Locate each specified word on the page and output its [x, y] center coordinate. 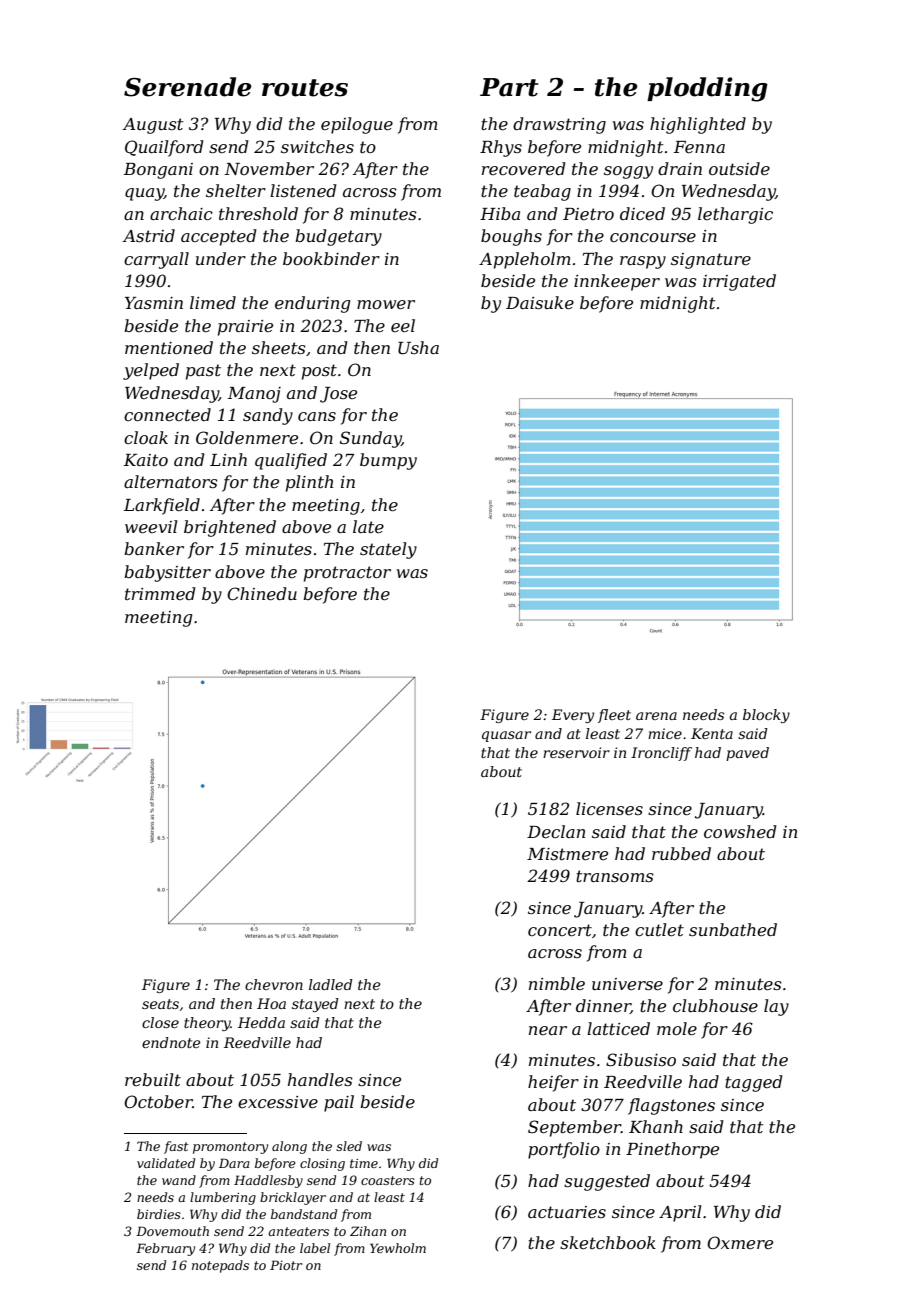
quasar [506, 736]
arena [656, 716]
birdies [159, 1214]
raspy [643, 262]
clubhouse [715, 1005]
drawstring [559, 125]
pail [339, 1103]
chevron [274, 984]
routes [305, 88]
